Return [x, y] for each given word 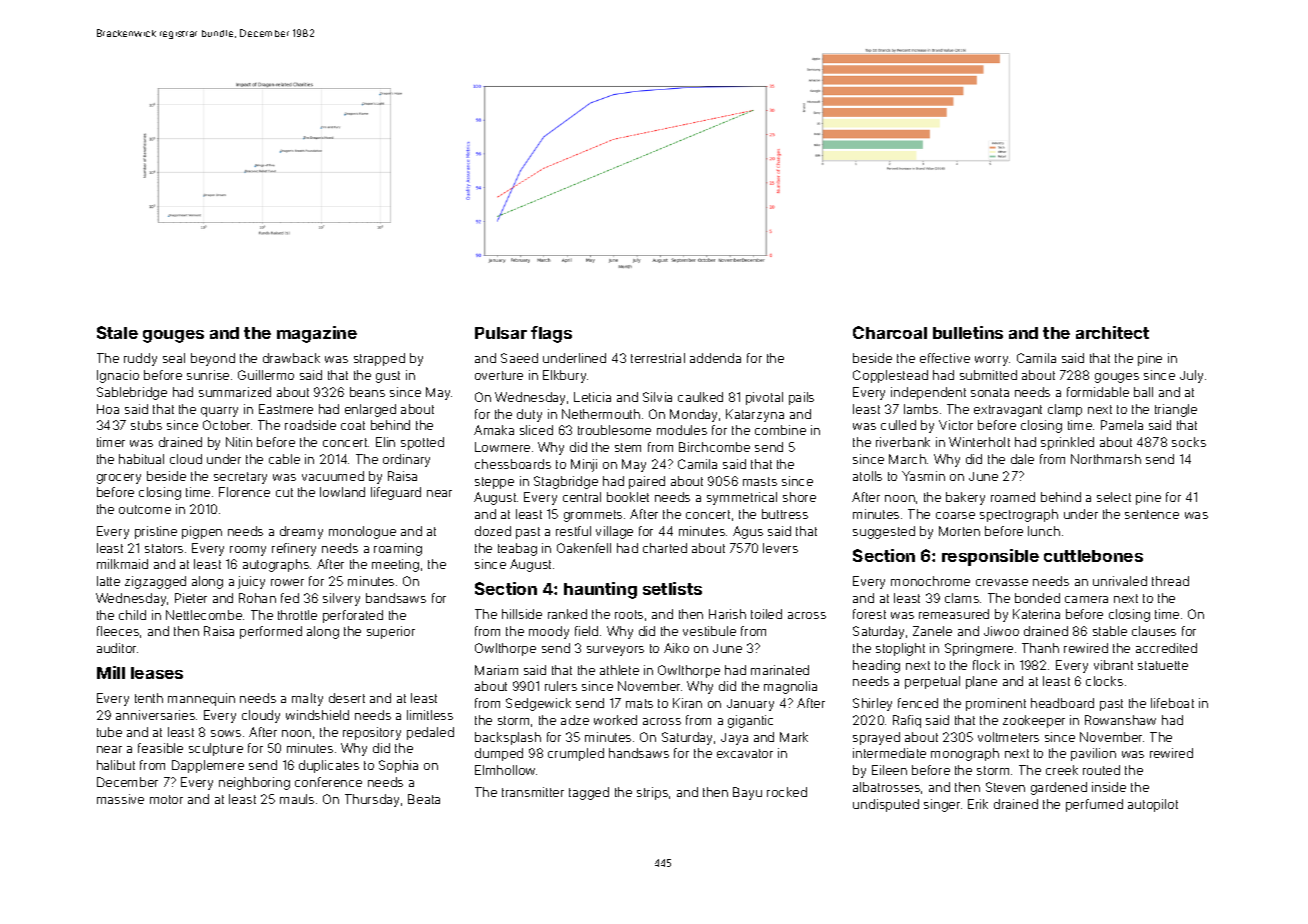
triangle [1176, 410]
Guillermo [266, 375]
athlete [619, 670]
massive [120, 799]
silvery [341, 599]
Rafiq [907, 721]
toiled [766, 614]
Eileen [889, 770]
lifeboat [1172, 703]
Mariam [496, 670]
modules [682, 430]
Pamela [1122, 425]
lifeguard [396, 493]
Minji [584, 465]
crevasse [1002, 582]
